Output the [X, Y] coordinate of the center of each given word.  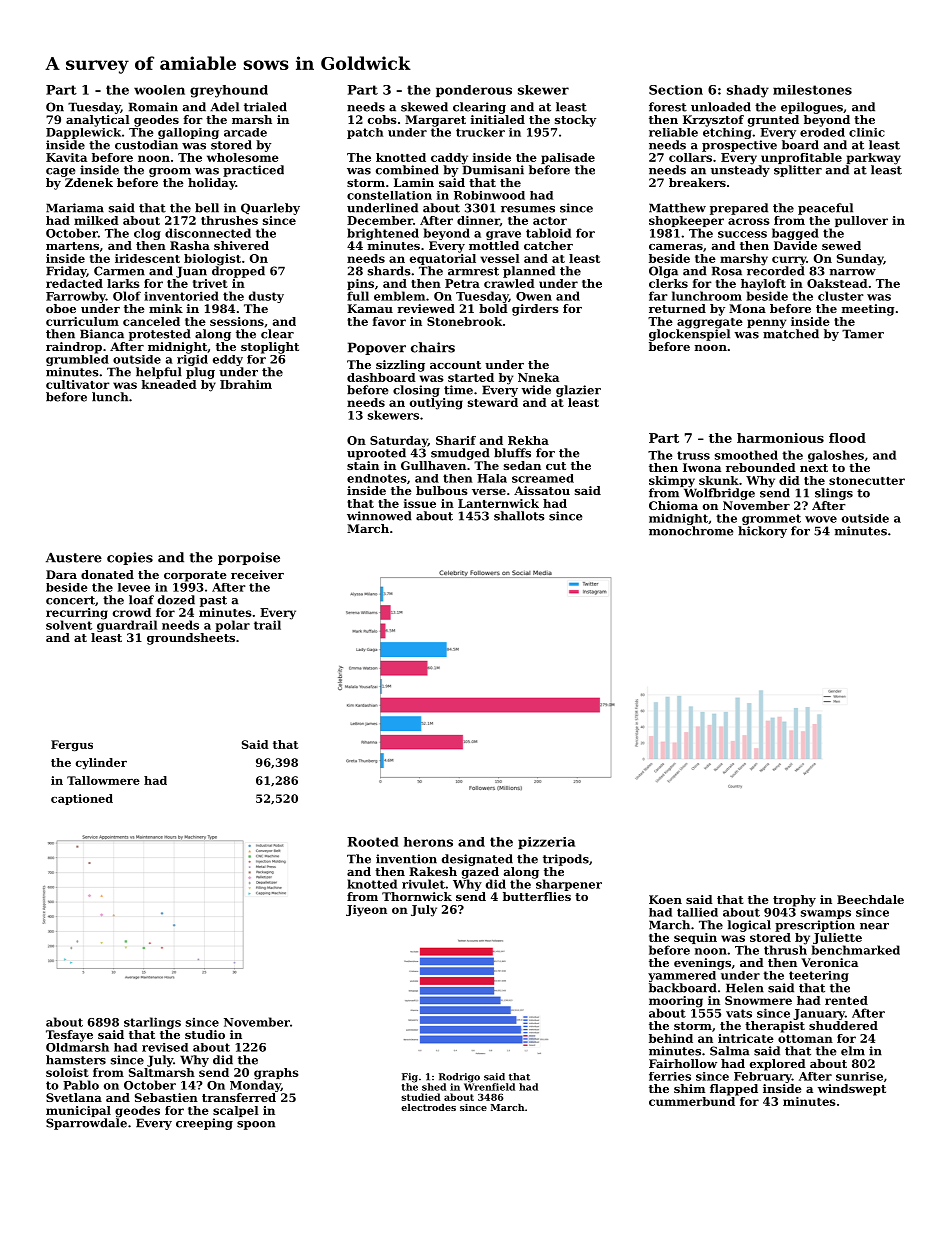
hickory [762, 532]
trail [267, 625]
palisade [568, 158]
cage [60, 172]
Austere [74, 557]
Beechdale [870, 899]
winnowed [379, 516]
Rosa [727, 271]
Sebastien [166, 1097]
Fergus [72, 745]
